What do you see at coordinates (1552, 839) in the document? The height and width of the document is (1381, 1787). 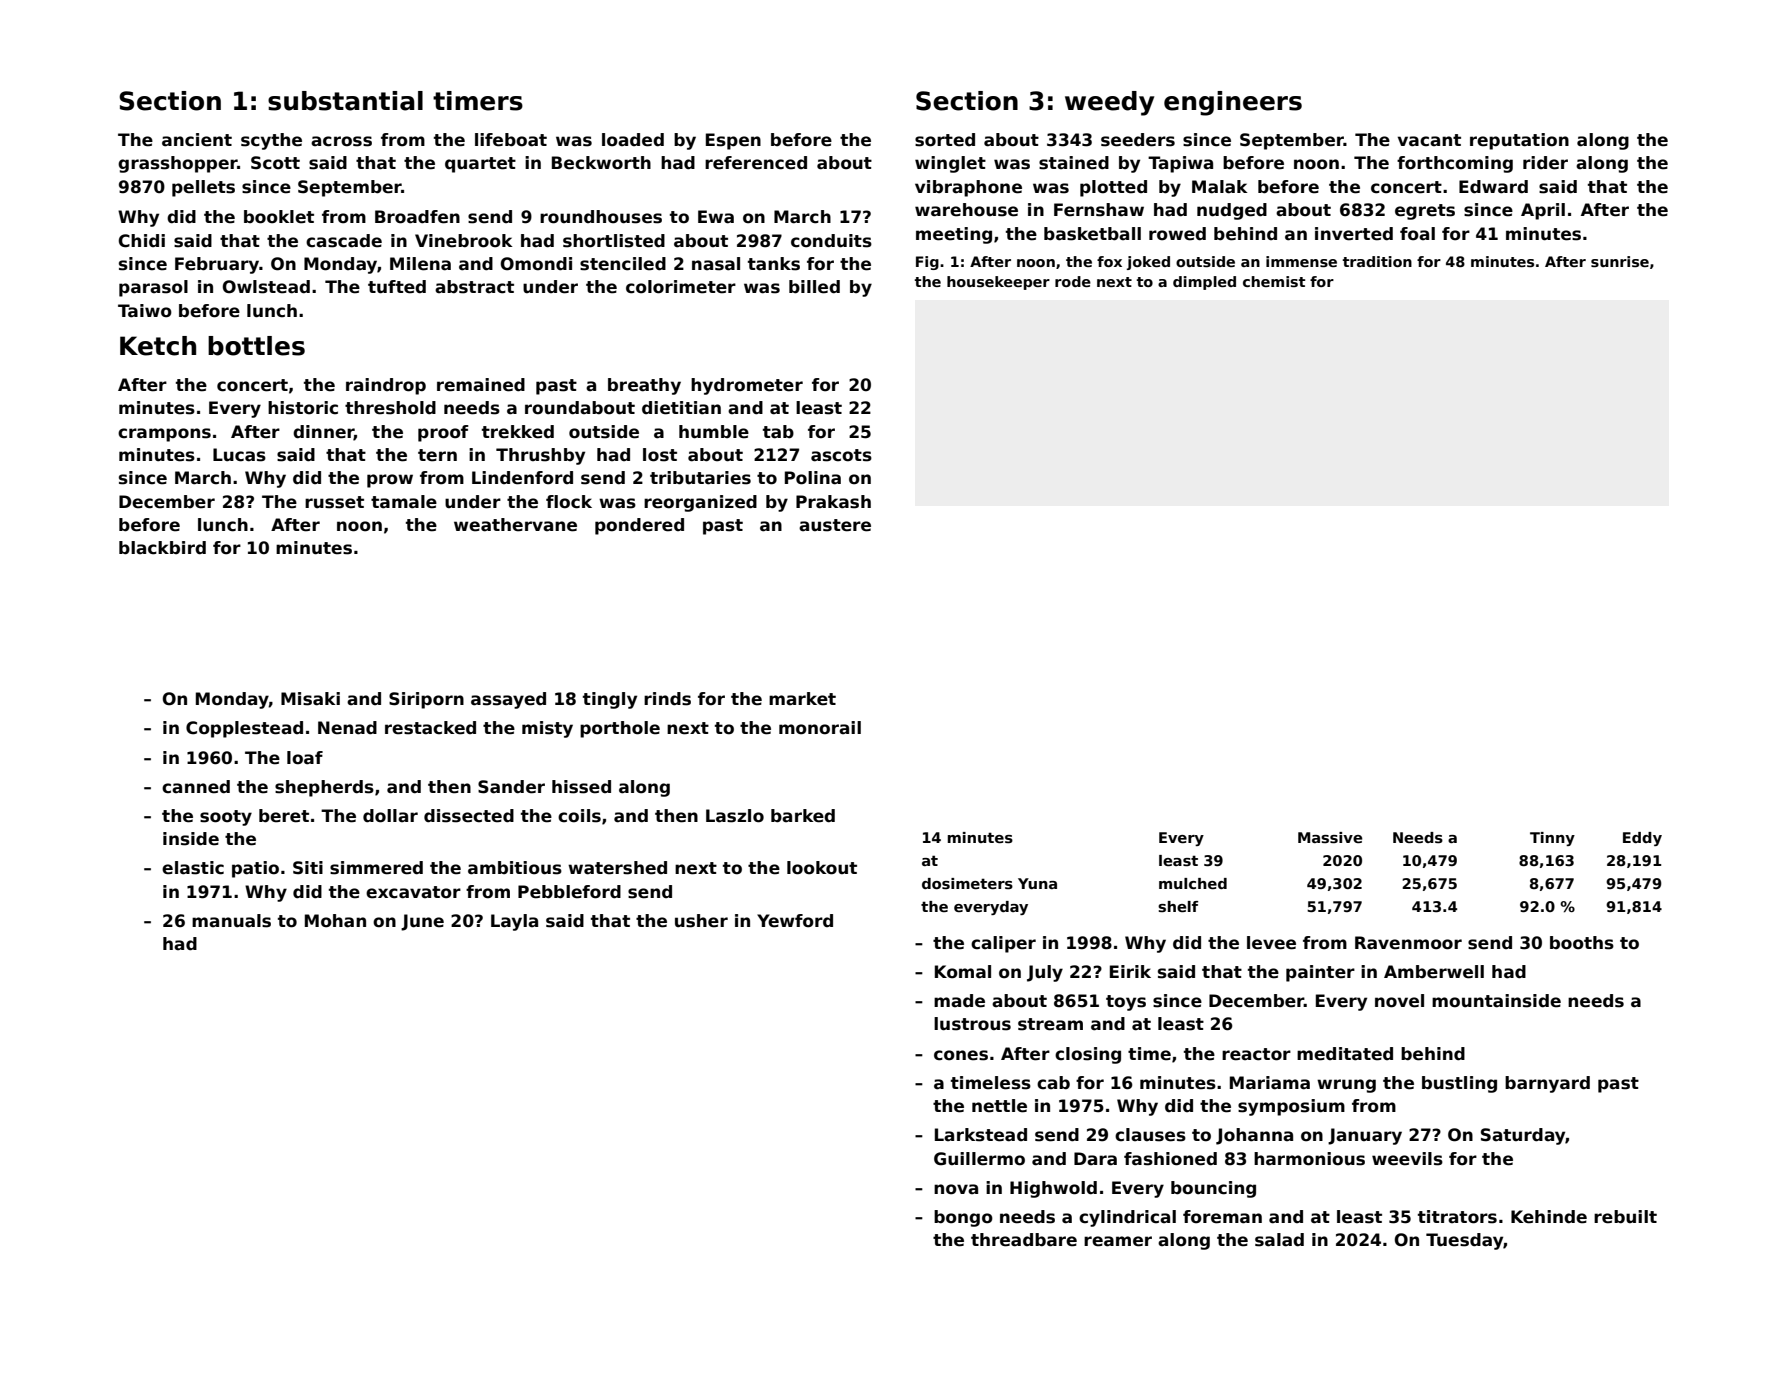 I see `Tinny` at bounding box center [1552, 839].
